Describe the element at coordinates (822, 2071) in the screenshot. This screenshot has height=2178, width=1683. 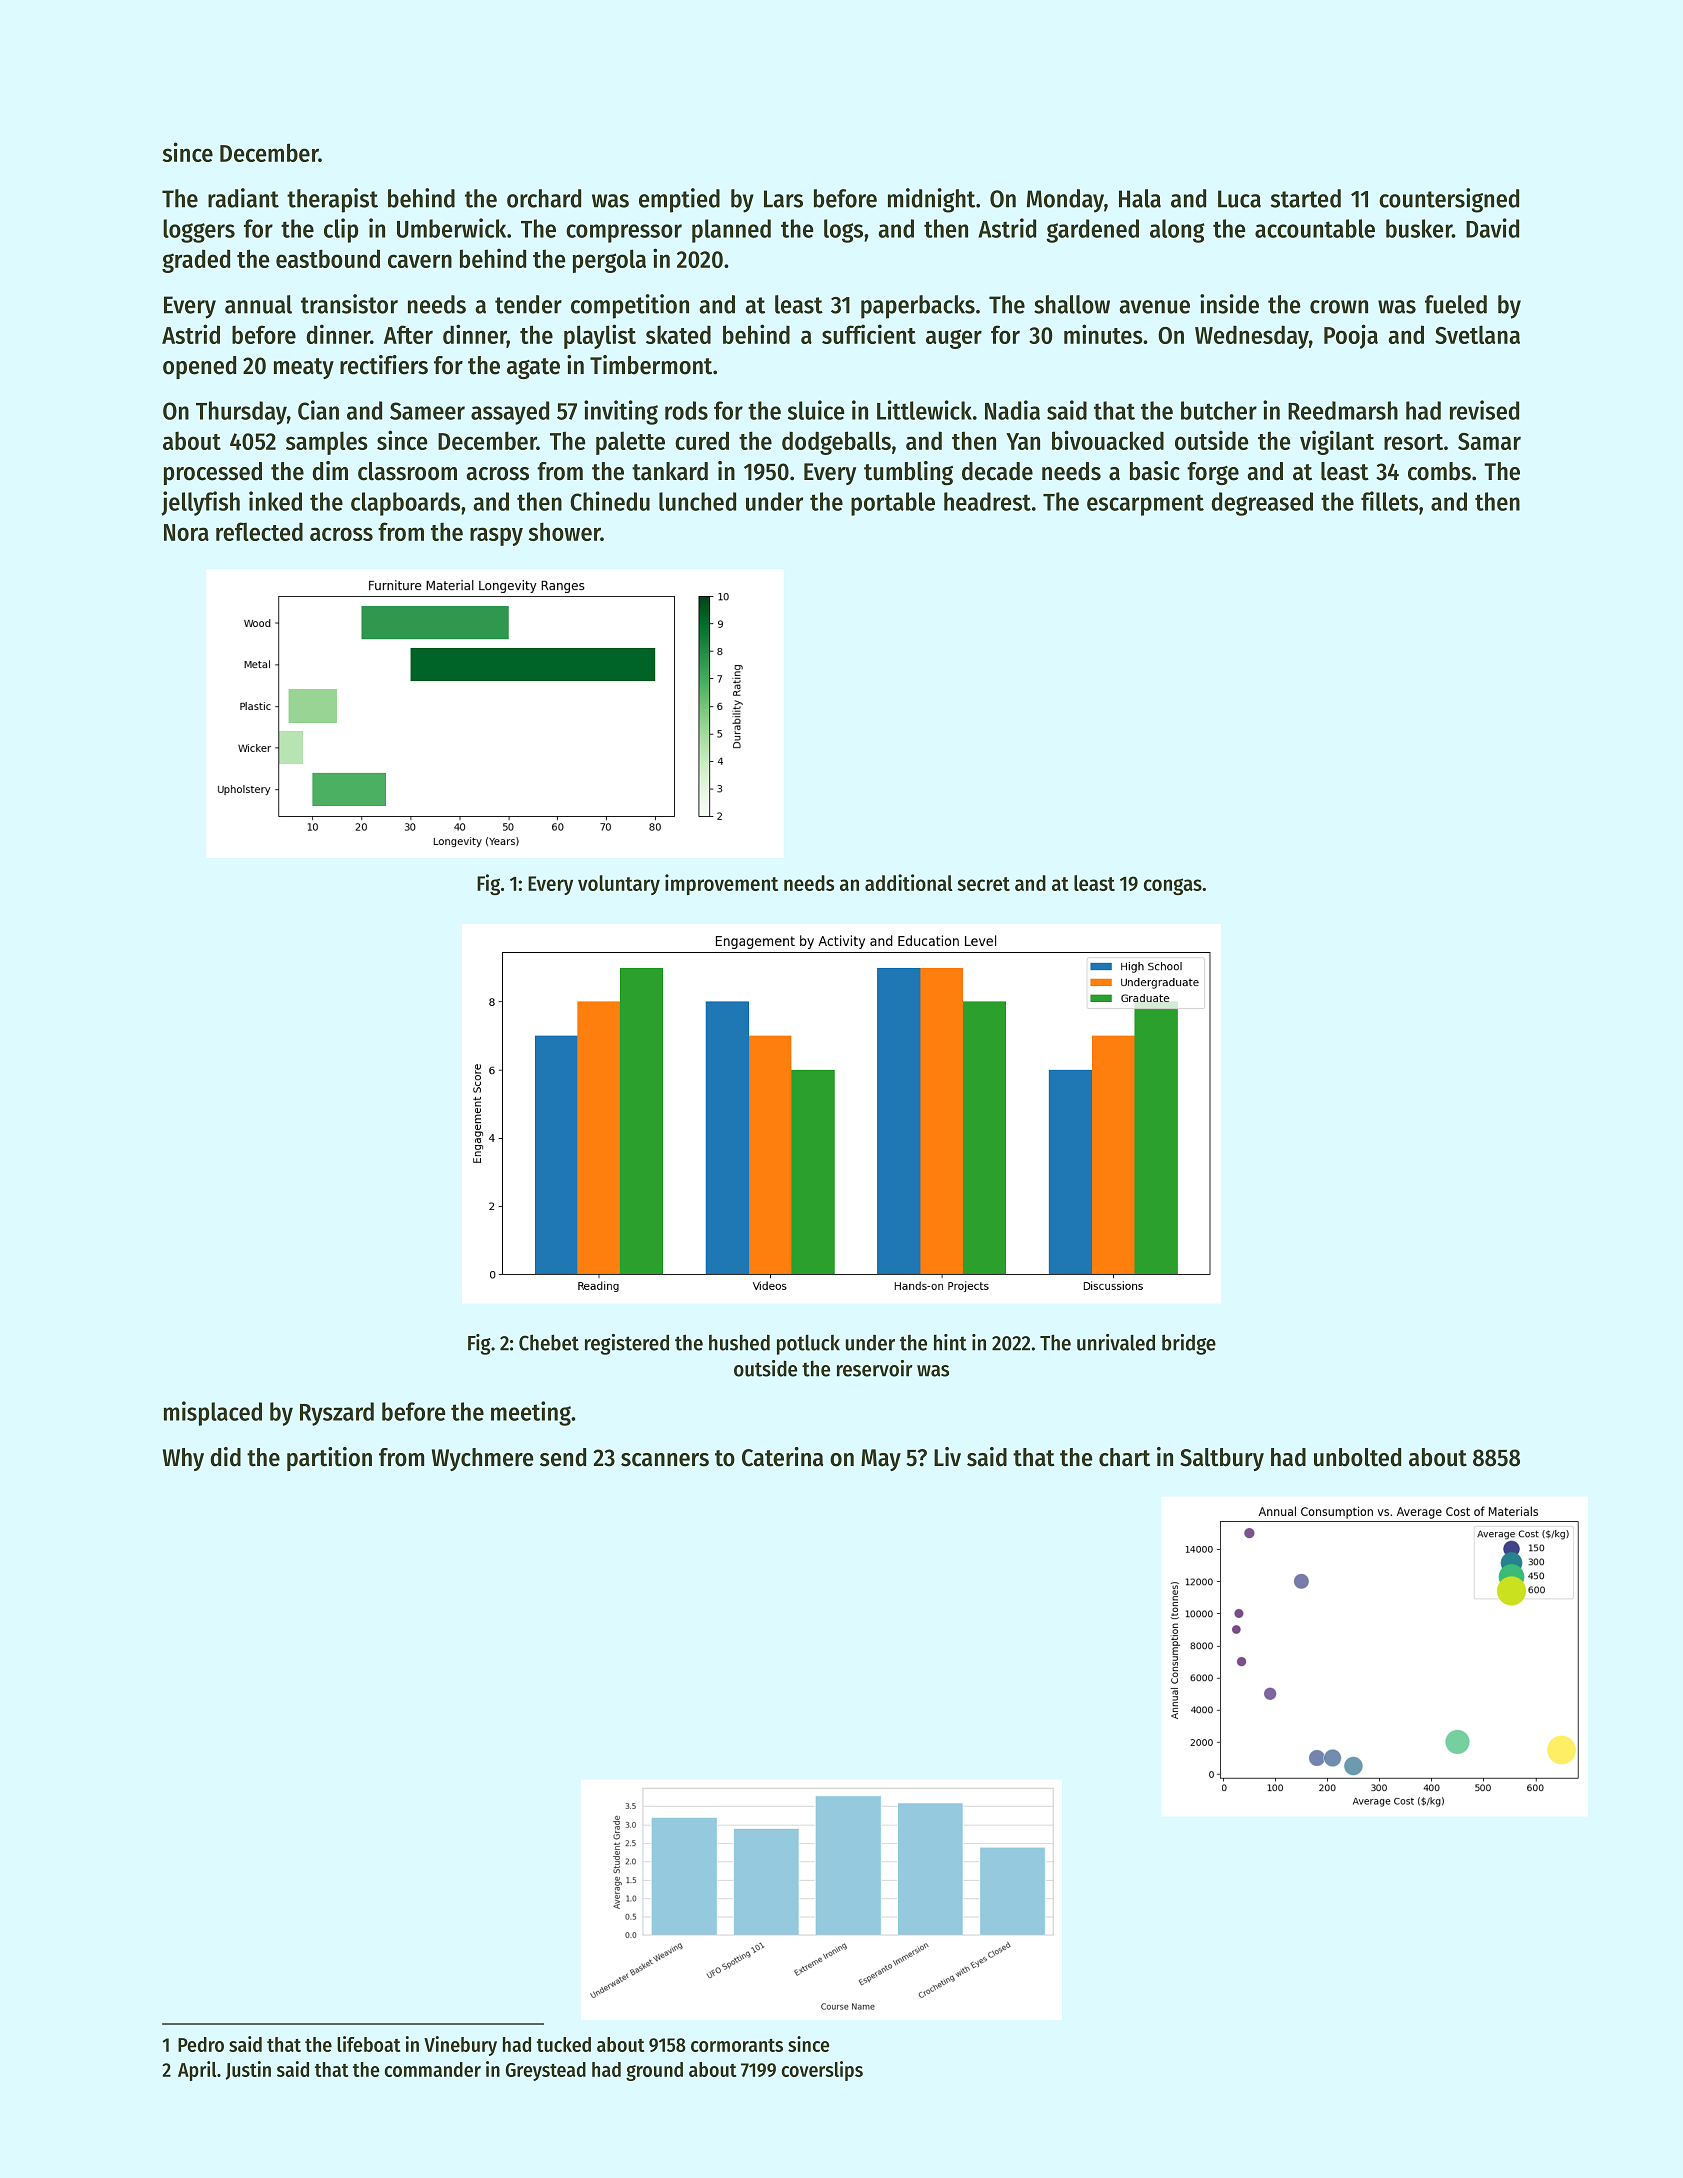
I see `coverslips` at that location.
